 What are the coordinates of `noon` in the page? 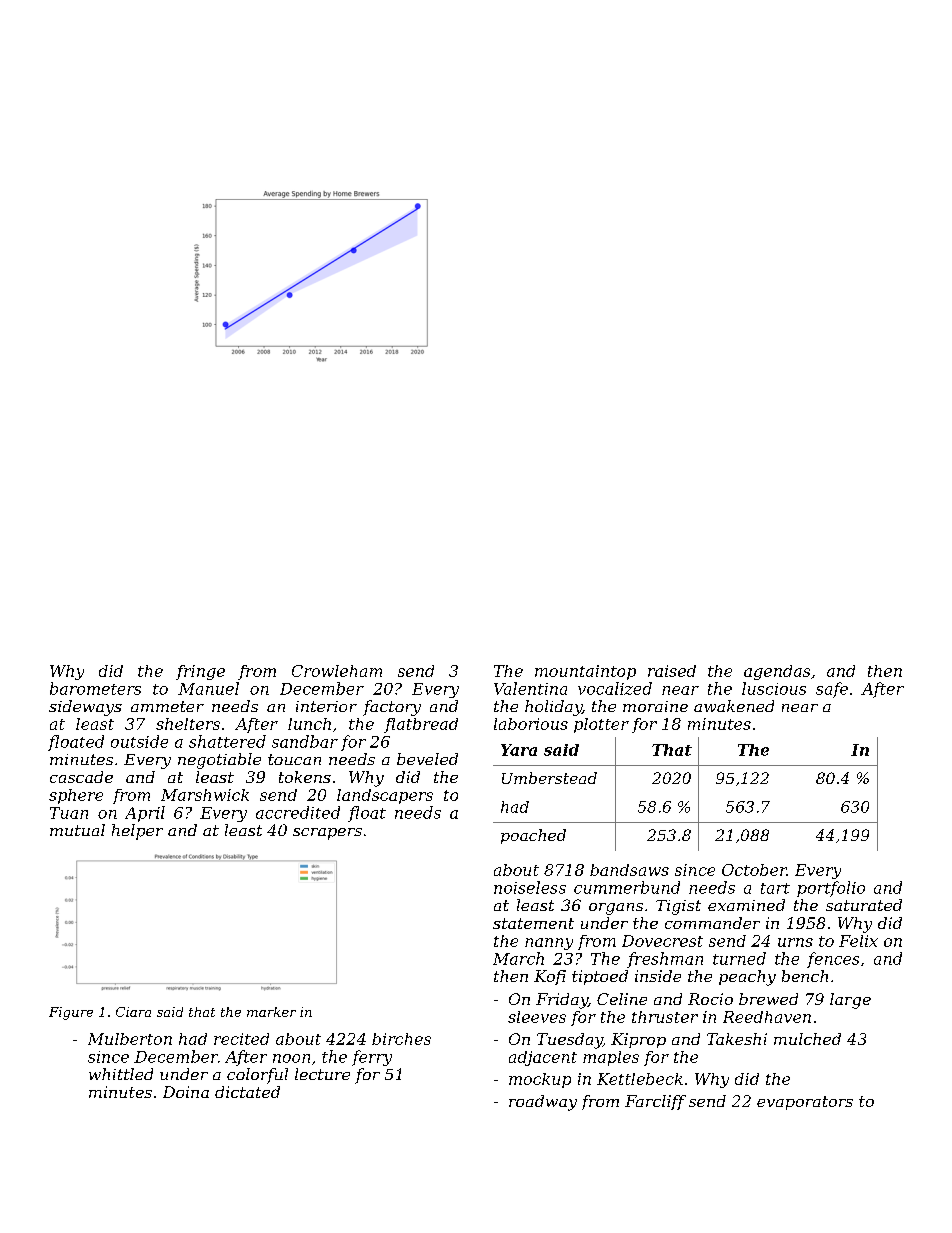 It's located at (291, 1058).
